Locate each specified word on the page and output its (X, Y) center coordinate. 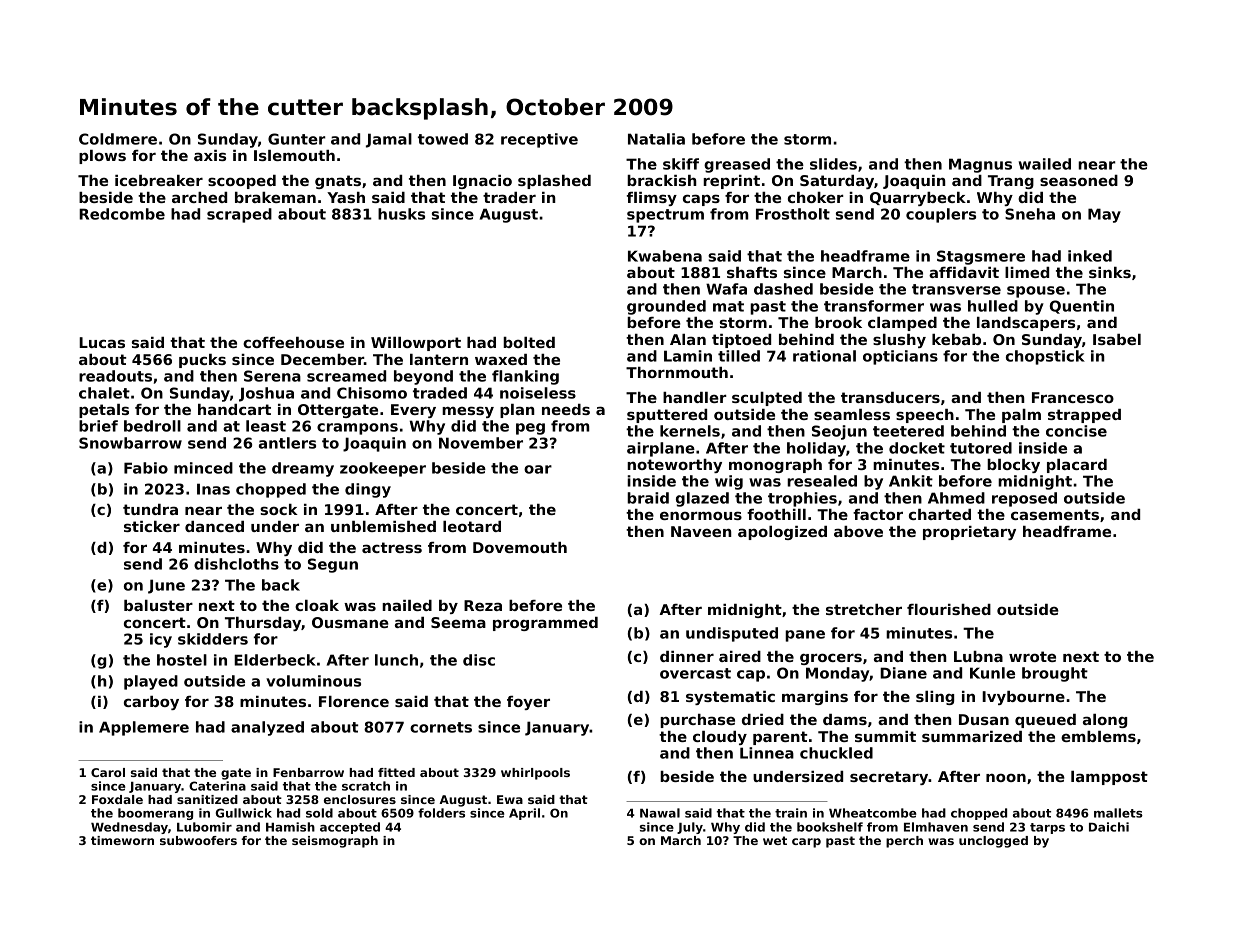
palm (1021, 416)
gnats (338, 182)
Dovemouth (520, 547)
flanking (525, 377)
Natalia (656, 139)
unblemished (383, 526)
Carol (108, 772)
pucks (202, 361)
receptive (539, 140)
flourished (949, 609)
